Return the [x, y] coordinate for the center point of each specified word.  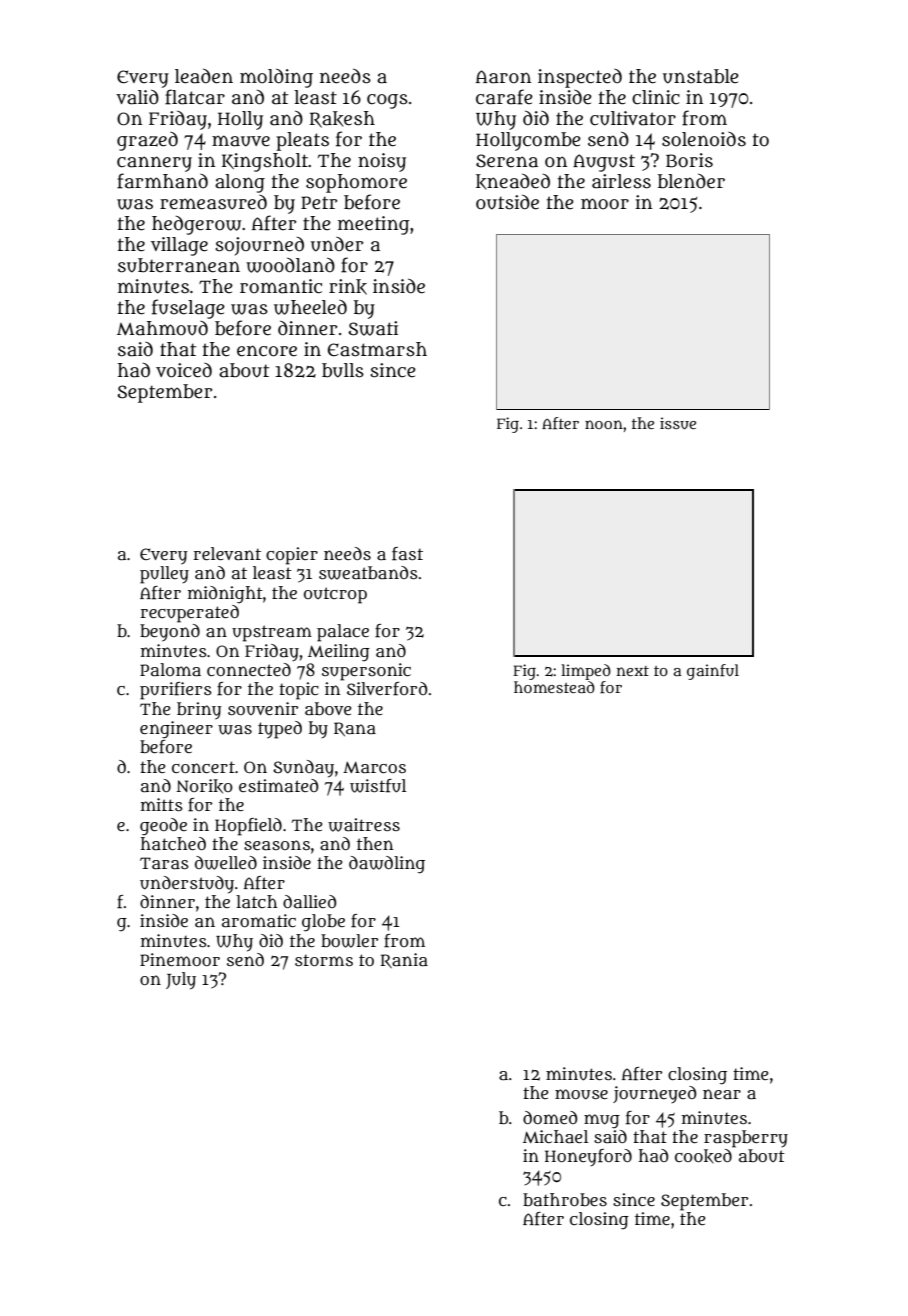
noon [604, 424]
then [375, 843]
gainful [713, 672]
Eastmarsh [377, 349]
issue [678, 423]
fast [407, 554]
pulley [164, 575]
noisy [382, 162]
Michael [555, 1136]
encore [267, 351]
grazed [147, 141]
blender [691, 181]
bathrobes [565, 1199]
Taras [164, 863]
